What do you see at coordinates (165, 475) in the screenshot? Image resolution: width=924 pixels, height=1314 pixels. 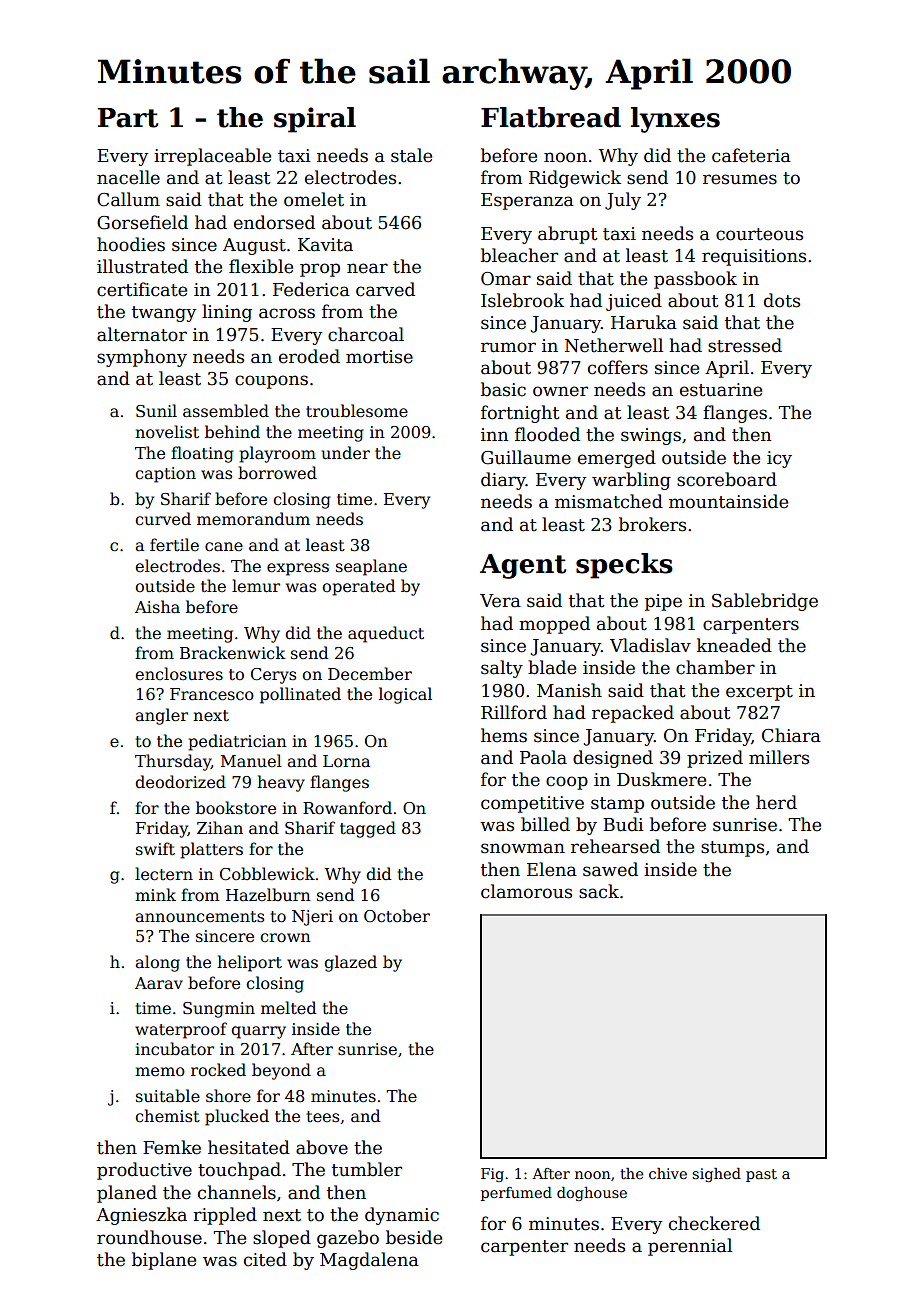 I see `caption` at bounding box center [165, 475].
